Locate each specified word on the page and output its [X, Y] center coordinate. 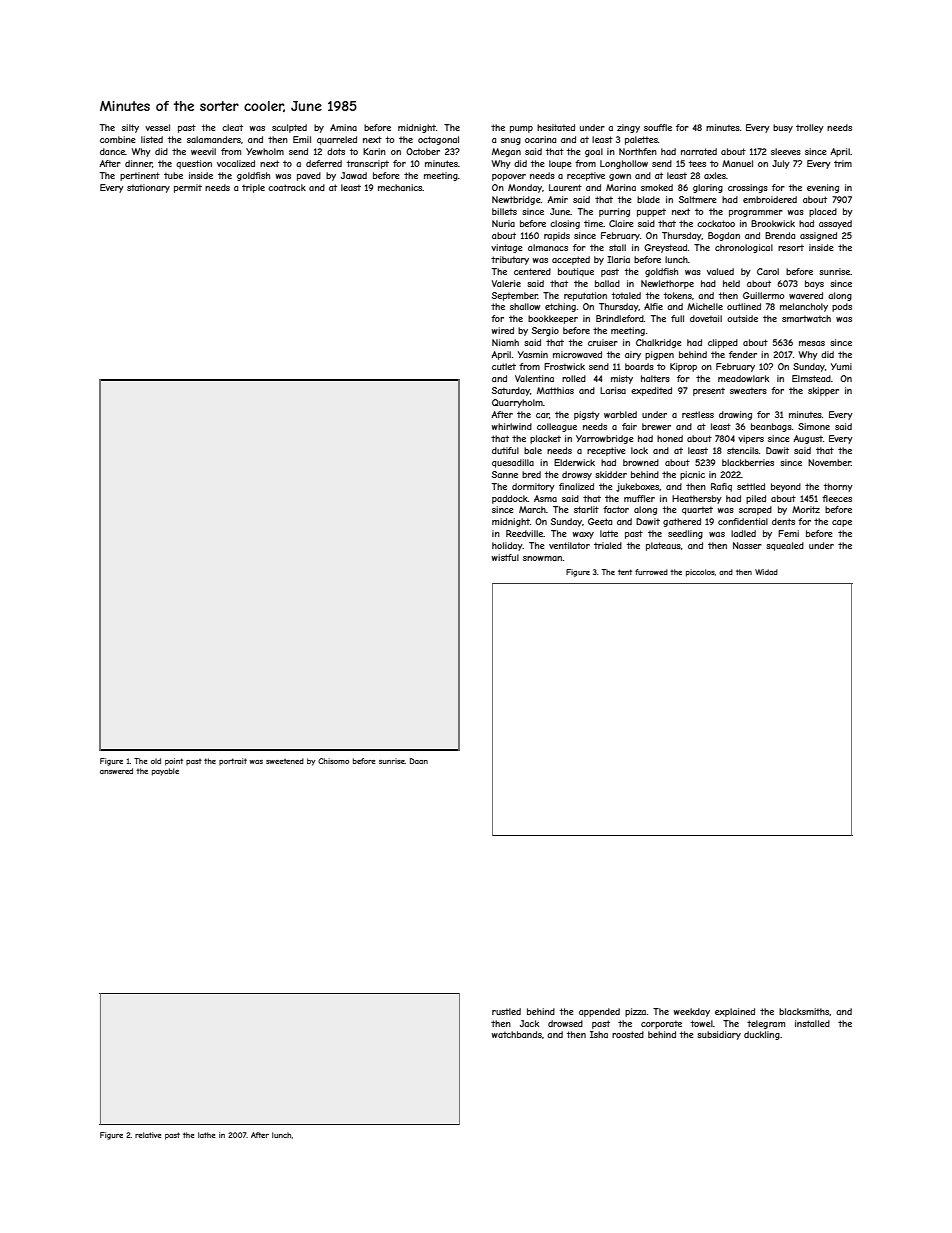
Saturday [511, 391]
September [515, 296]
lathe [206, 1135]
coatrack [287, 187]
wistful [505, 557]
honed [670, 438]
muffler [639, 498]
